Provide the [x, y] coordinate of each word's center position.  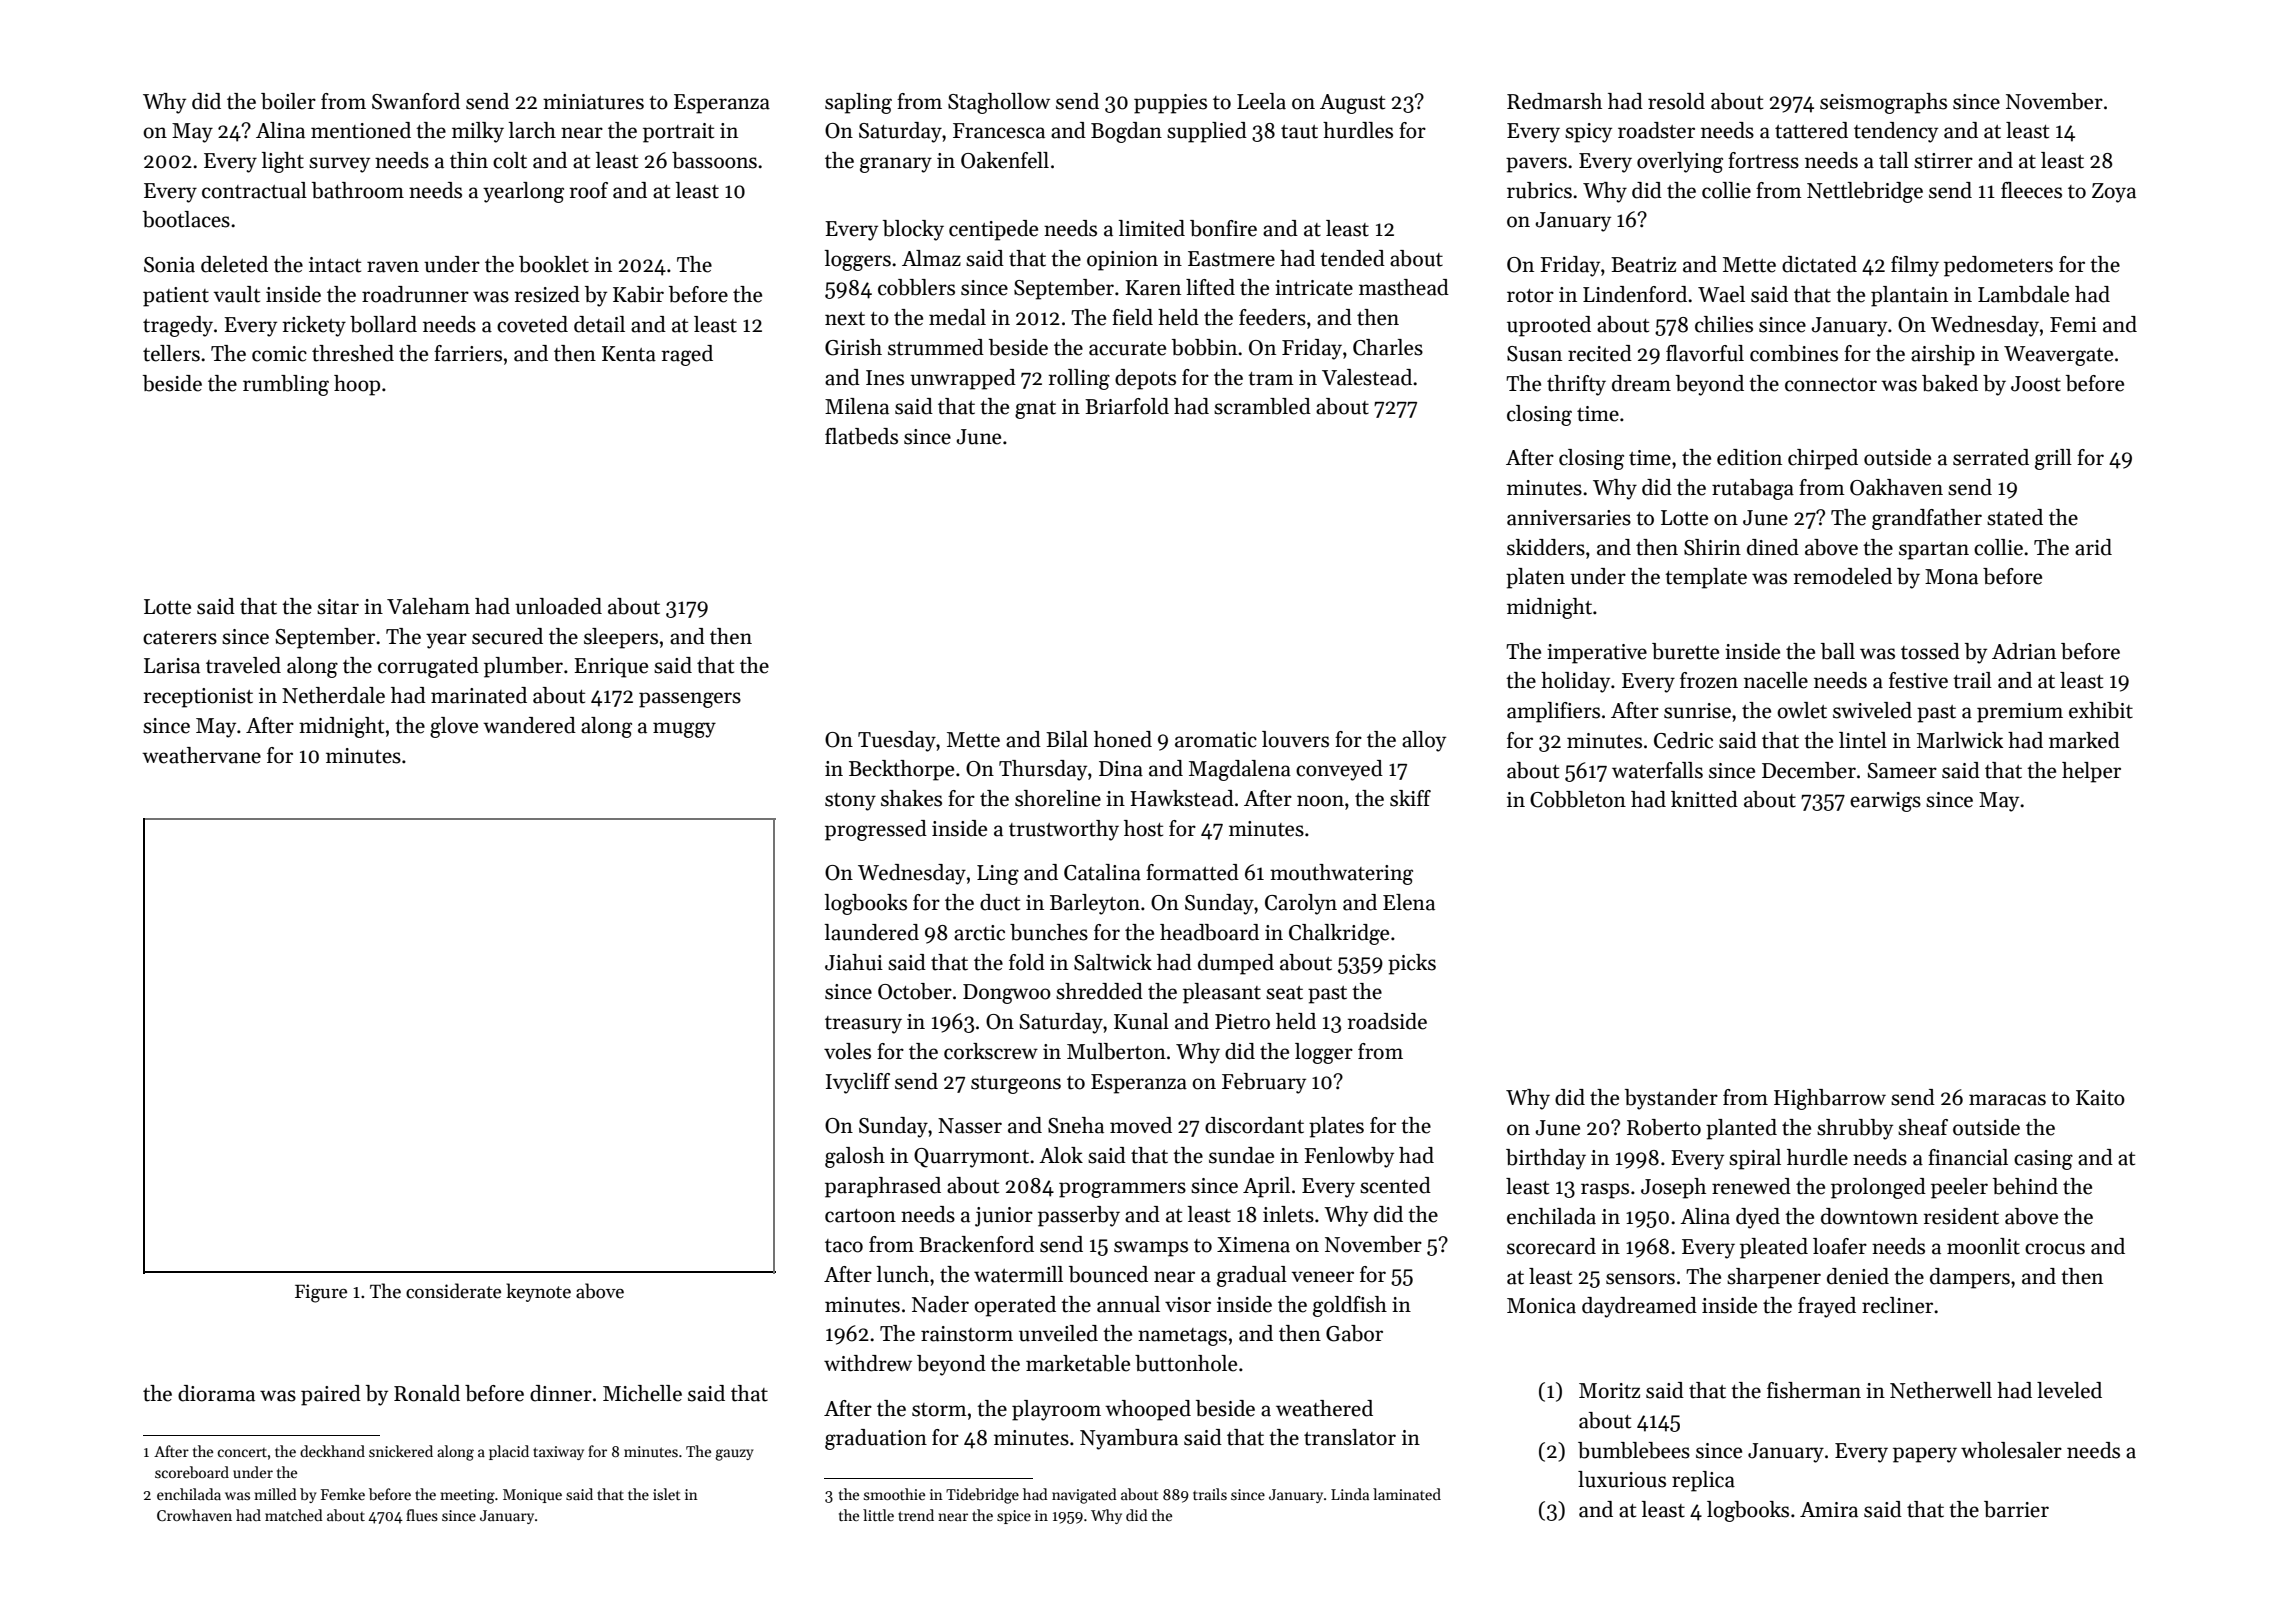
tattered [1811, 130]
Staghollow [999, 103]
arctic [979, 933]
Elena [1409, 902]
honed [1123, 739]
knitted [1704, 799]
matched [294, 1515]
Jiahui [854, 962]
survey [339, 165]
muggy [684, 730]
